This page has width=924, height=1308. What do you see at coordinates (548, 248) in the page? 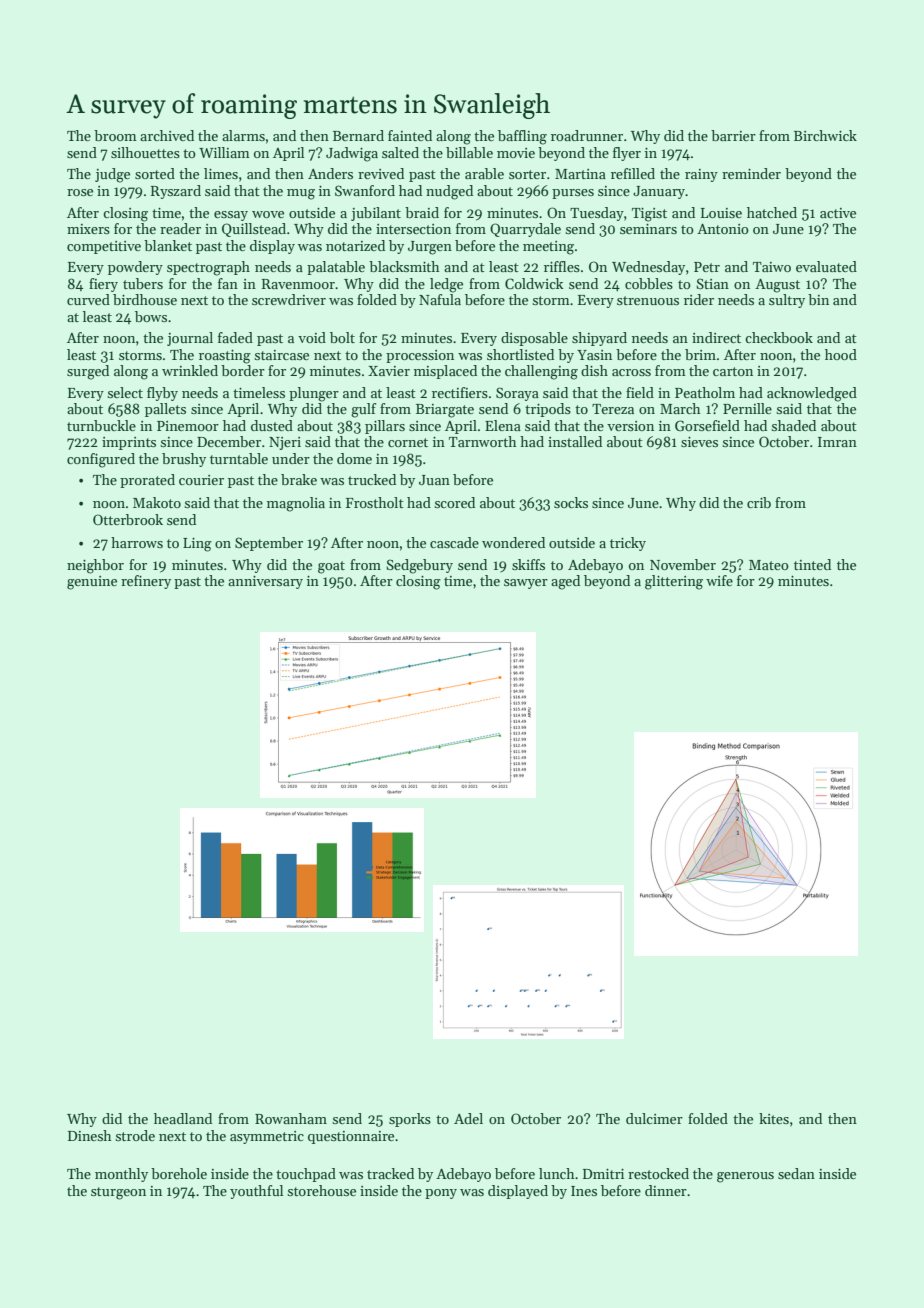
I see `meeting` at bounding box center [548, 248].
